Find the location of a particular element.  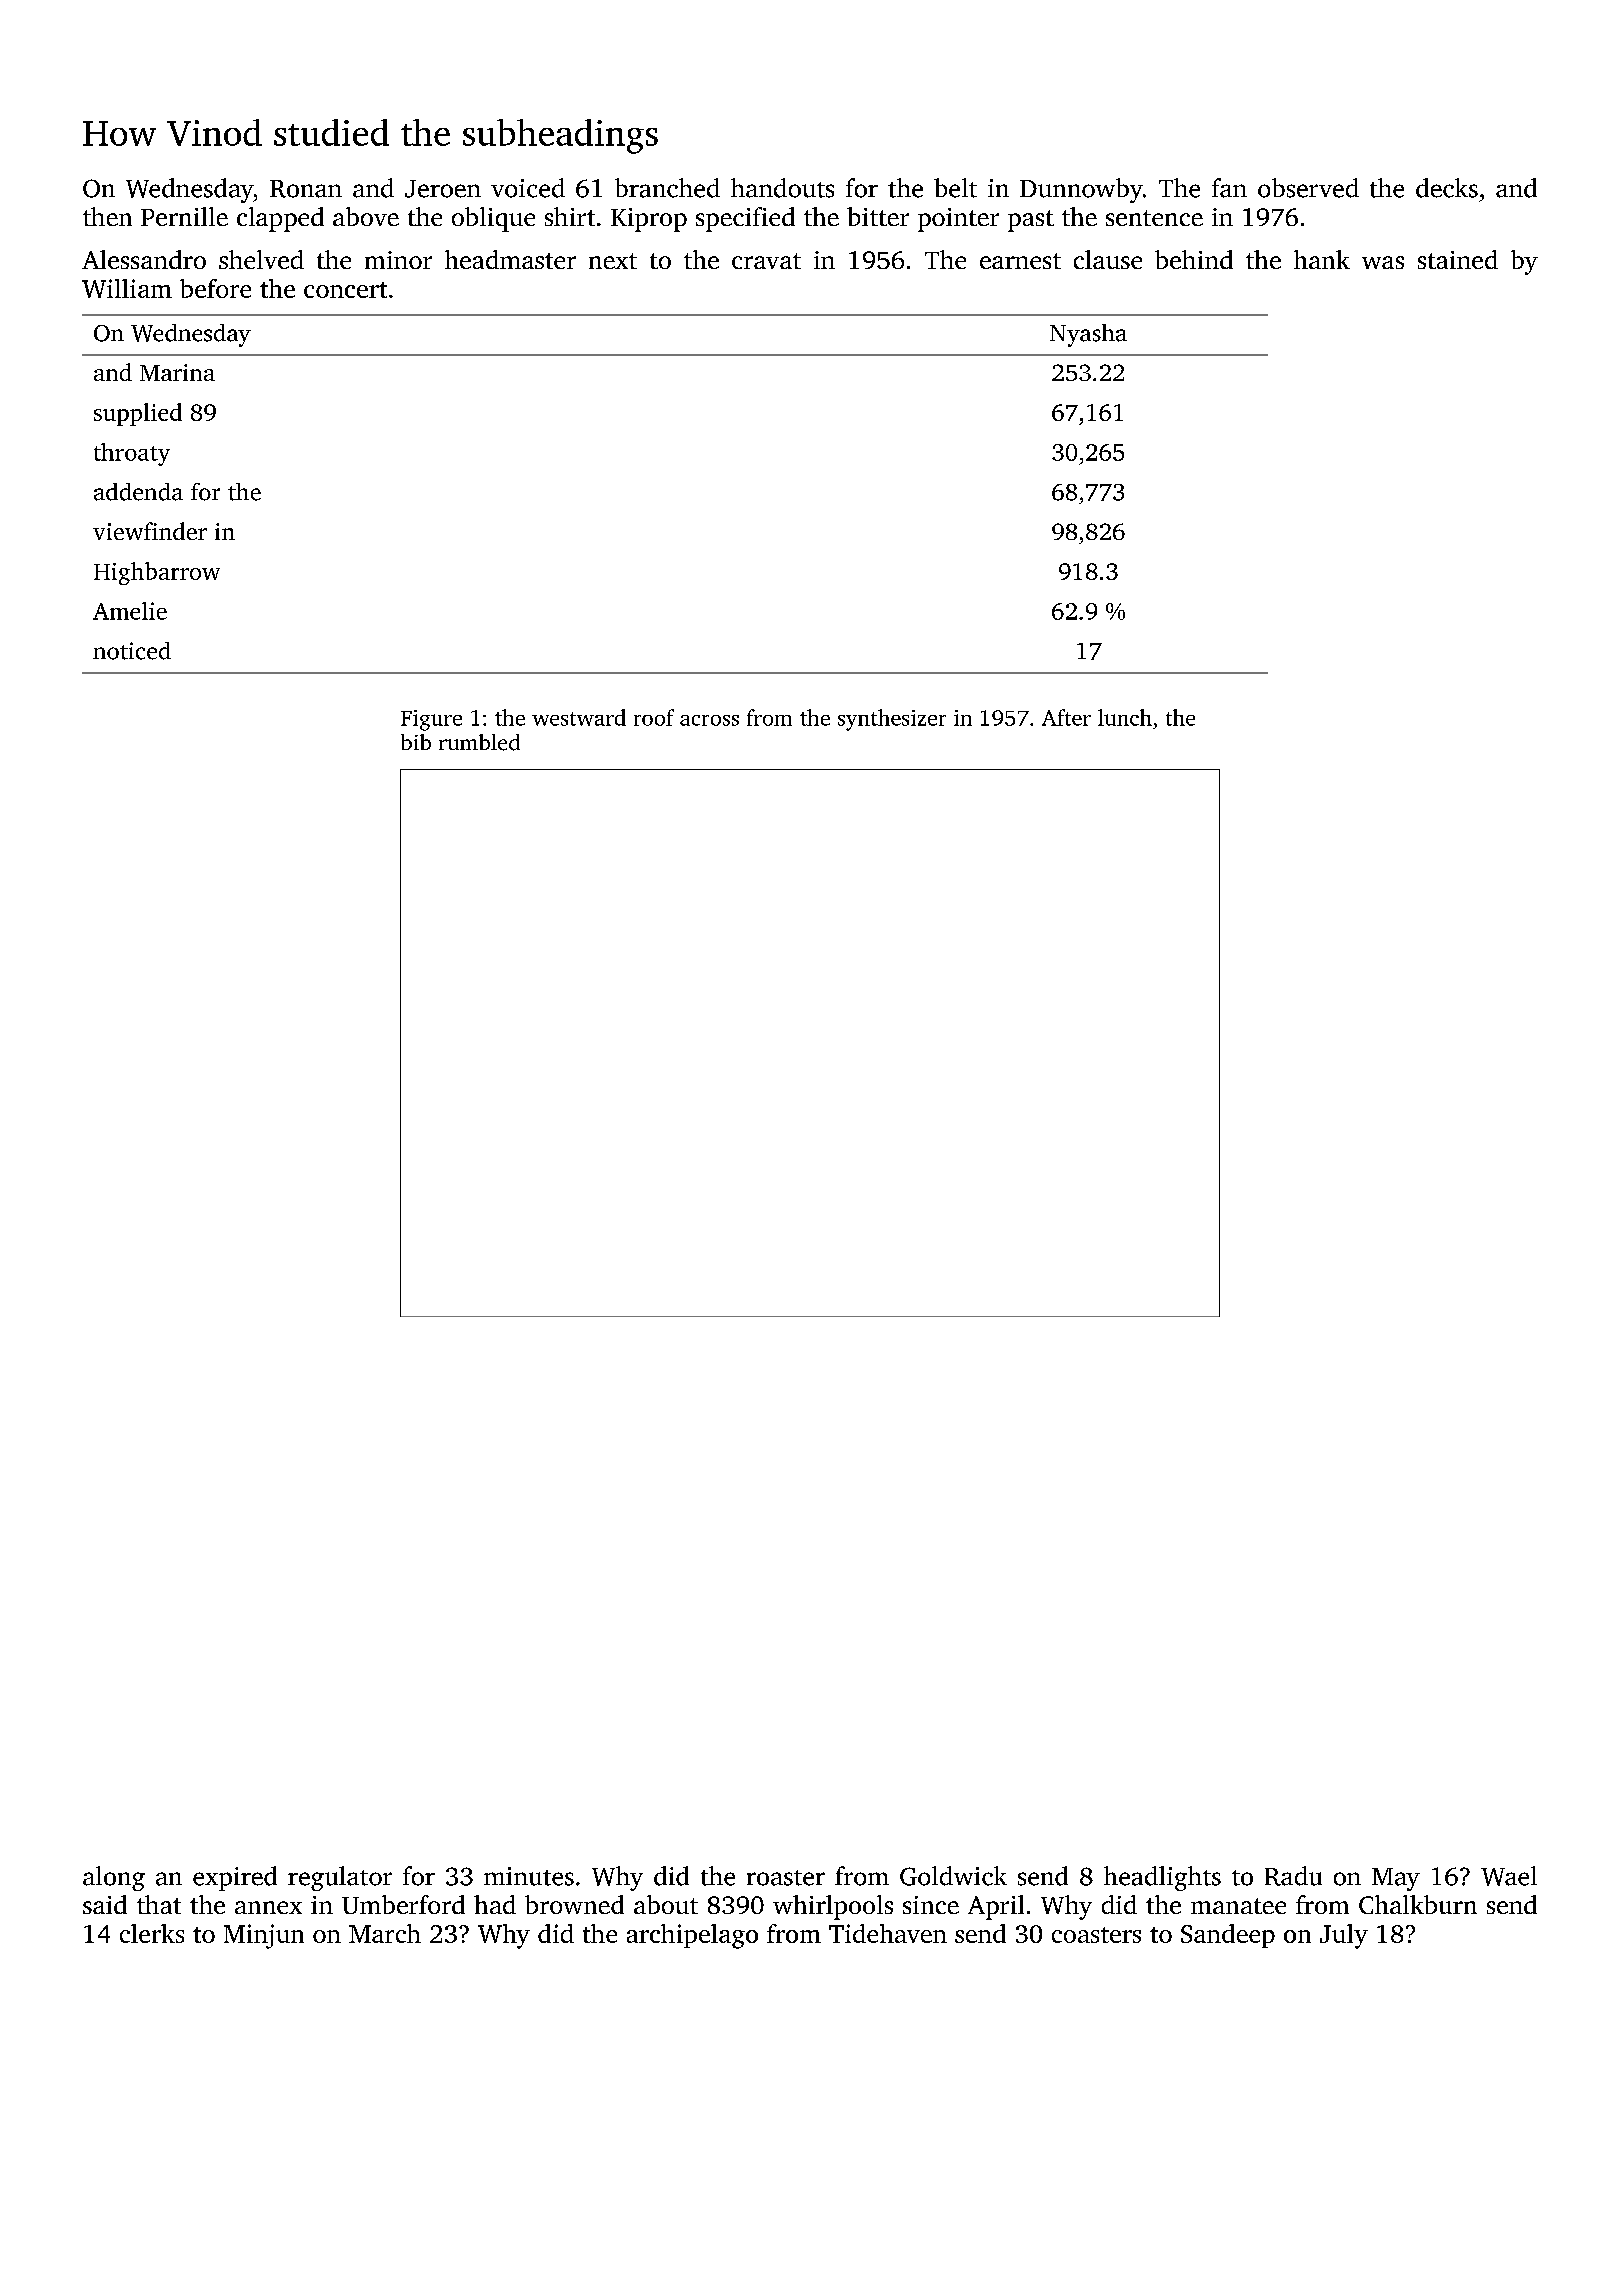

fan is located at coordinates (1229, 188).
